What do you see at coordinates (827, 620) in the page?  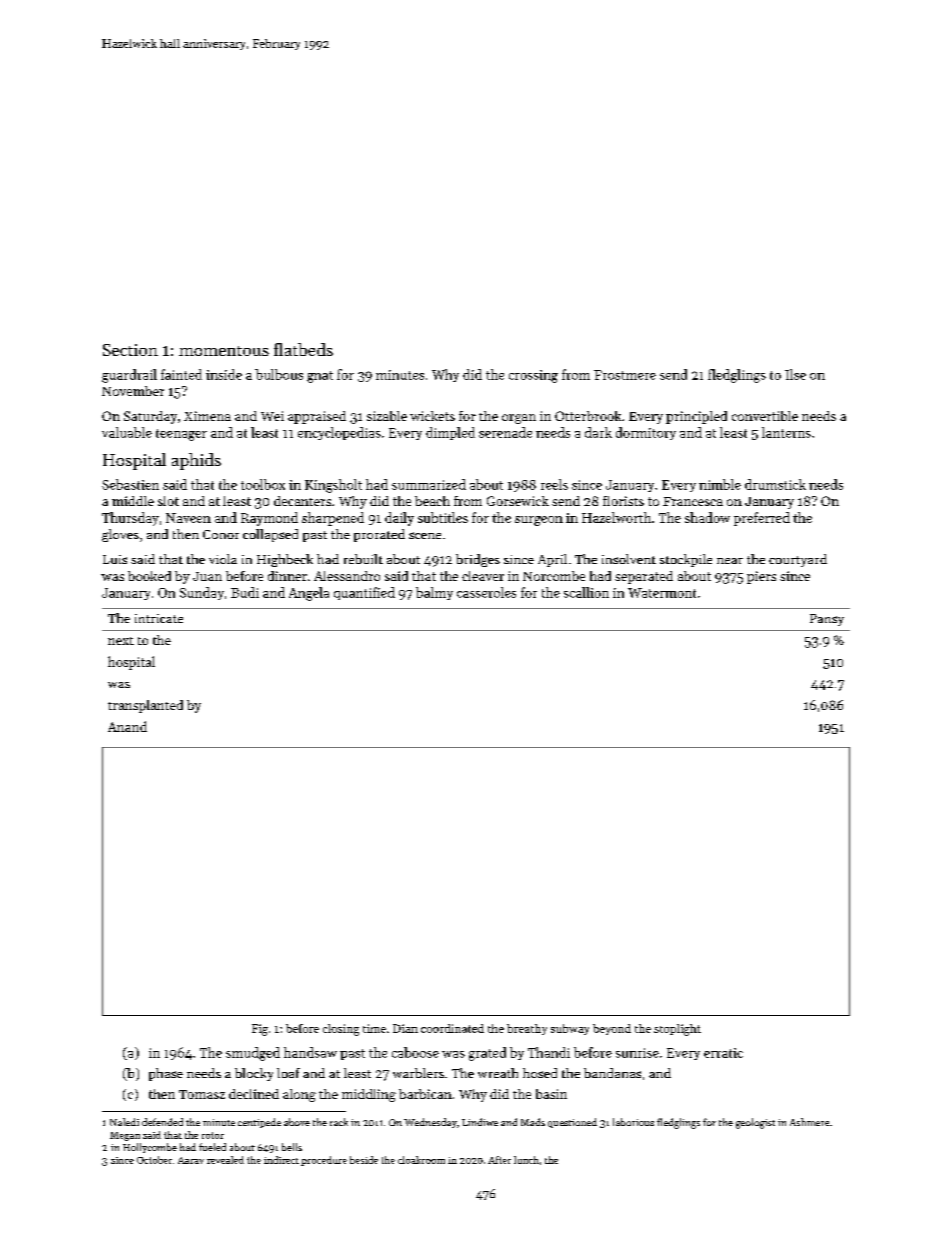 I see `Pansy` at bounding box center [827, 620].
